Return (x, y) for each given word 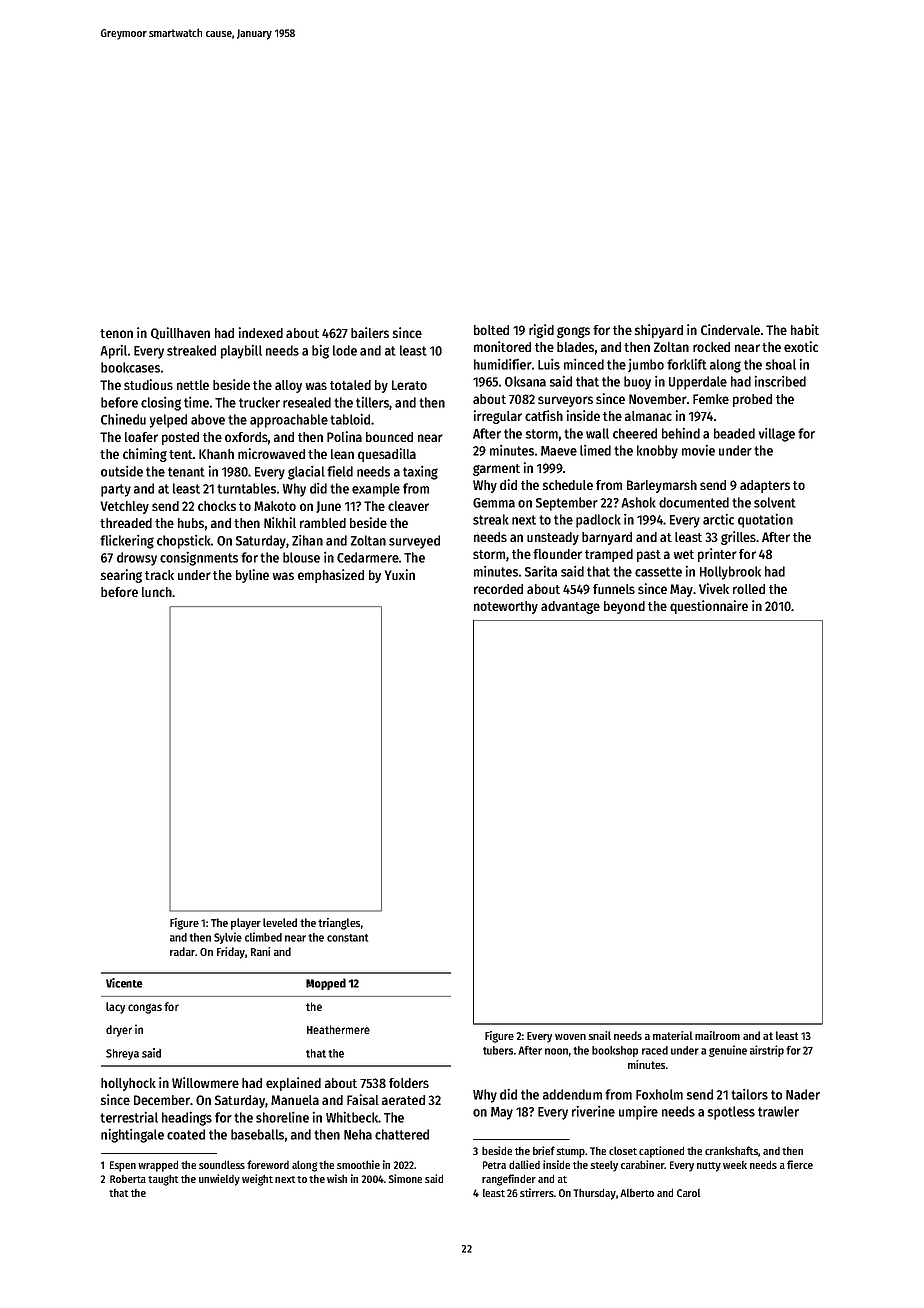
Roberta (128, 1179)
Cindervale (730, 329)
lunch (157, 592)
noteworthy (506, 607)
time (196, 402)
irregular (498, 417)
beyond (624, 607)
